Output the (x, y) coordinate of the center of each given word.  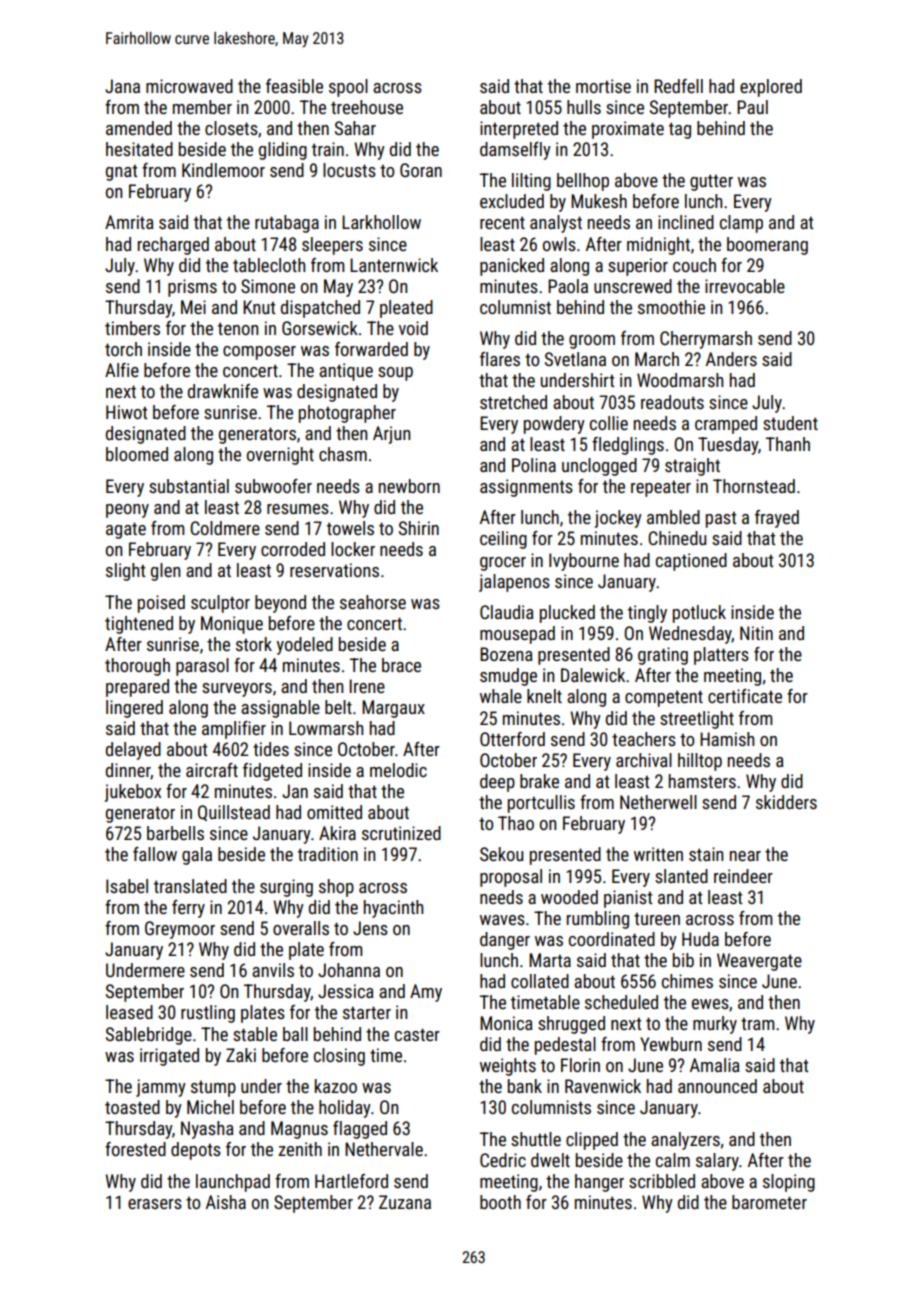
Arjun (391, 435)
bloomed (137, 454)
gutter (711, 183)
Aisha (226, 1202)
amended (139, 128)
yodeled (304, 646)
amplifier (234, 730)
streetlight (697, 720)
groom (592, 342)
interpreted (519, 130)
